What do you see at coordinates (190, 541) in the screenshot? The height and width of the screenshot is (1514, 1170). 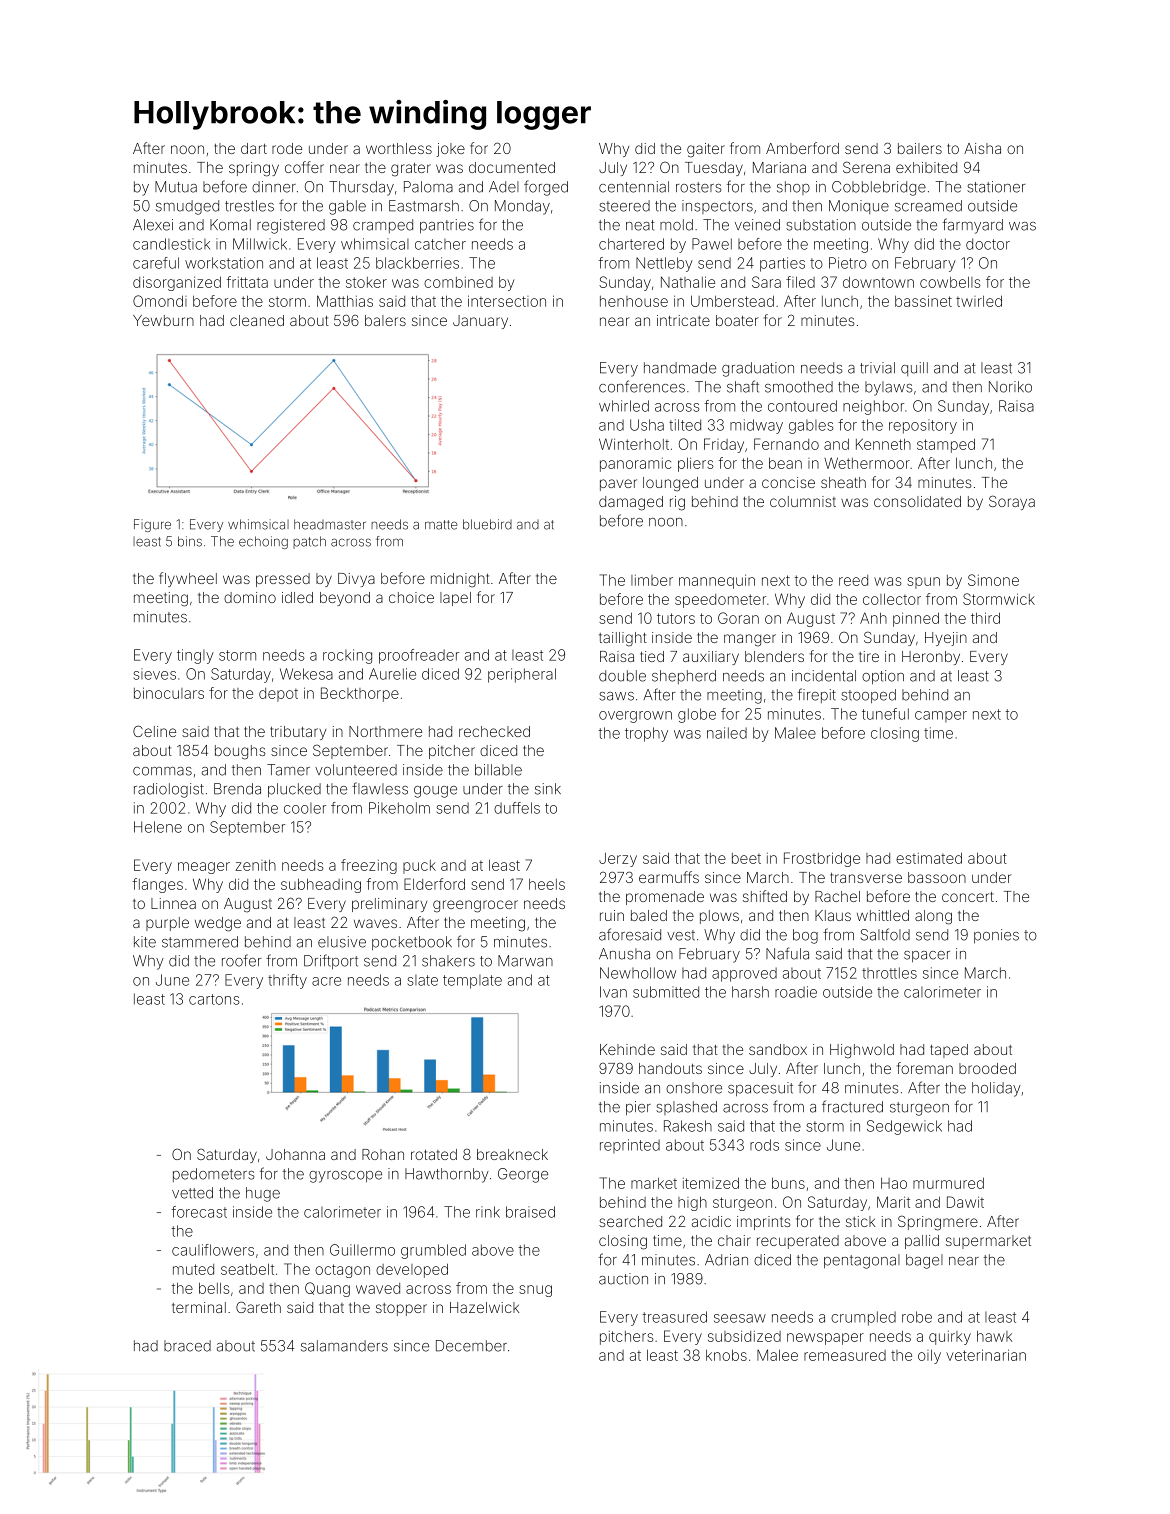 I see `bins` at bounding box center [190, 541].
